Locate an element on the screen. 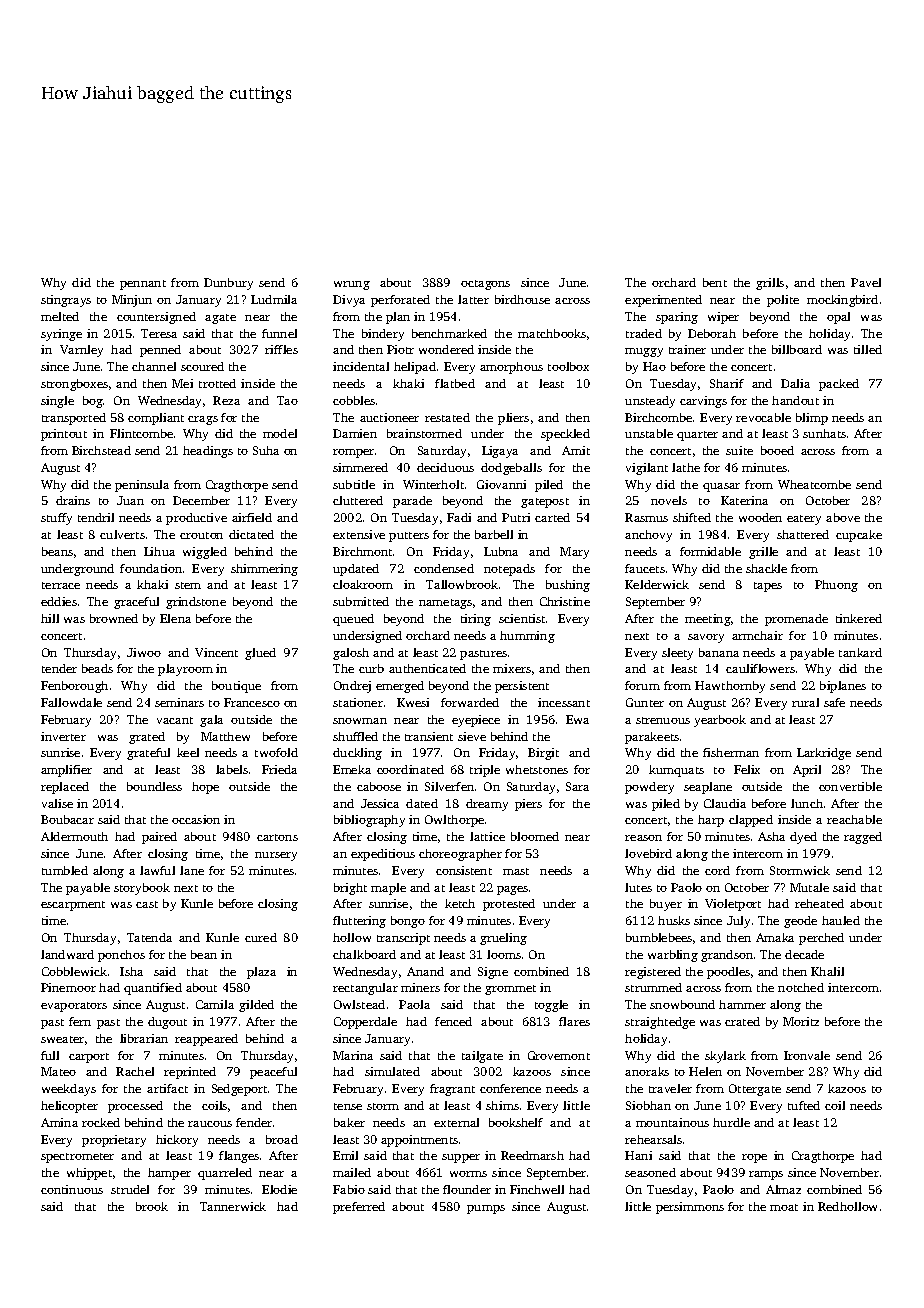 The width and height of the screenshot is (924, 1308). Ondrej is located at coordinates (352, 687).
